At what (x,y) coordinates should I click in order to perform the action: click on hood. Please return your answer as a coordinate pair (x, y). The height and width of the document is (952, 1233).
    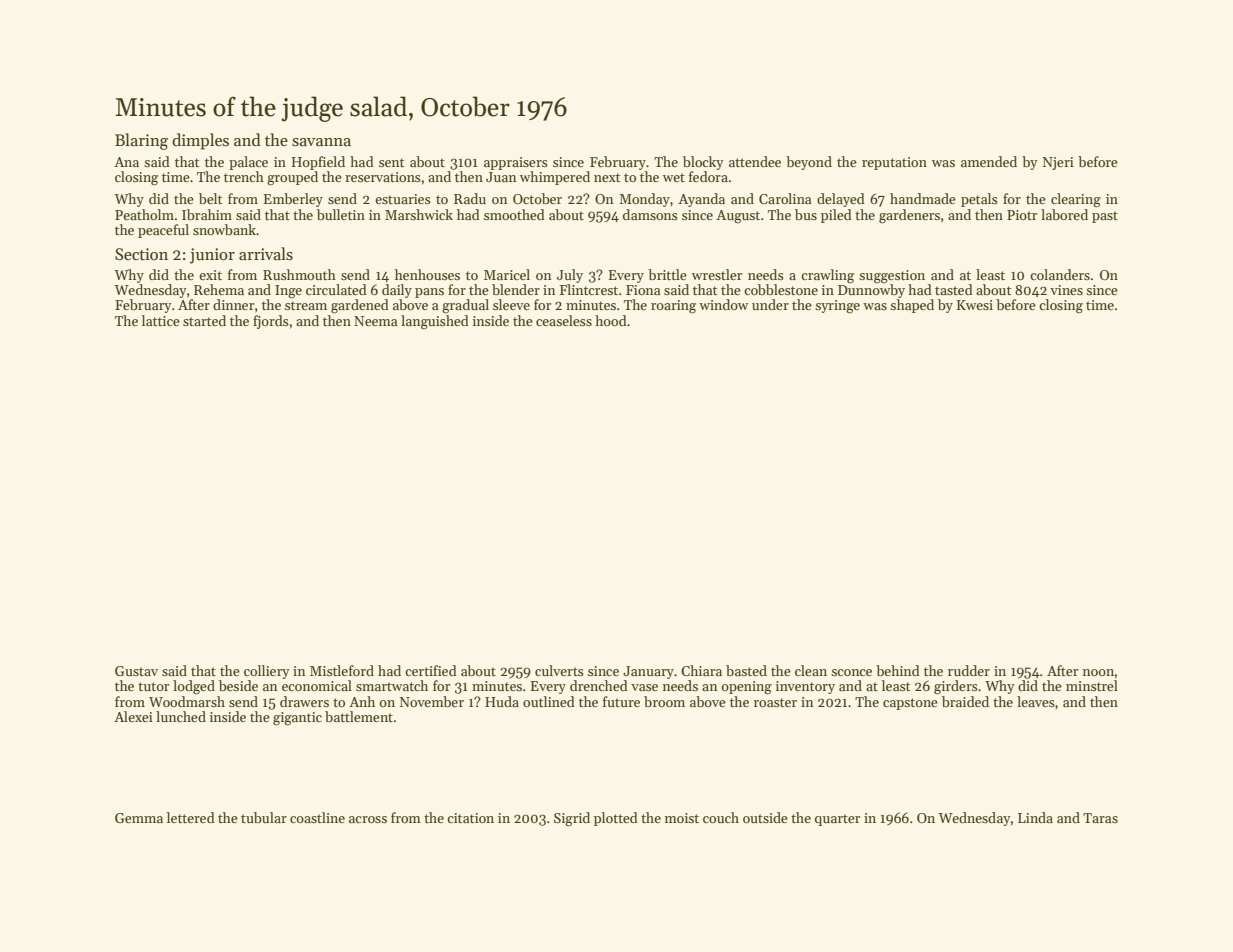
    Looking at the image, I should click on (611, 320).
